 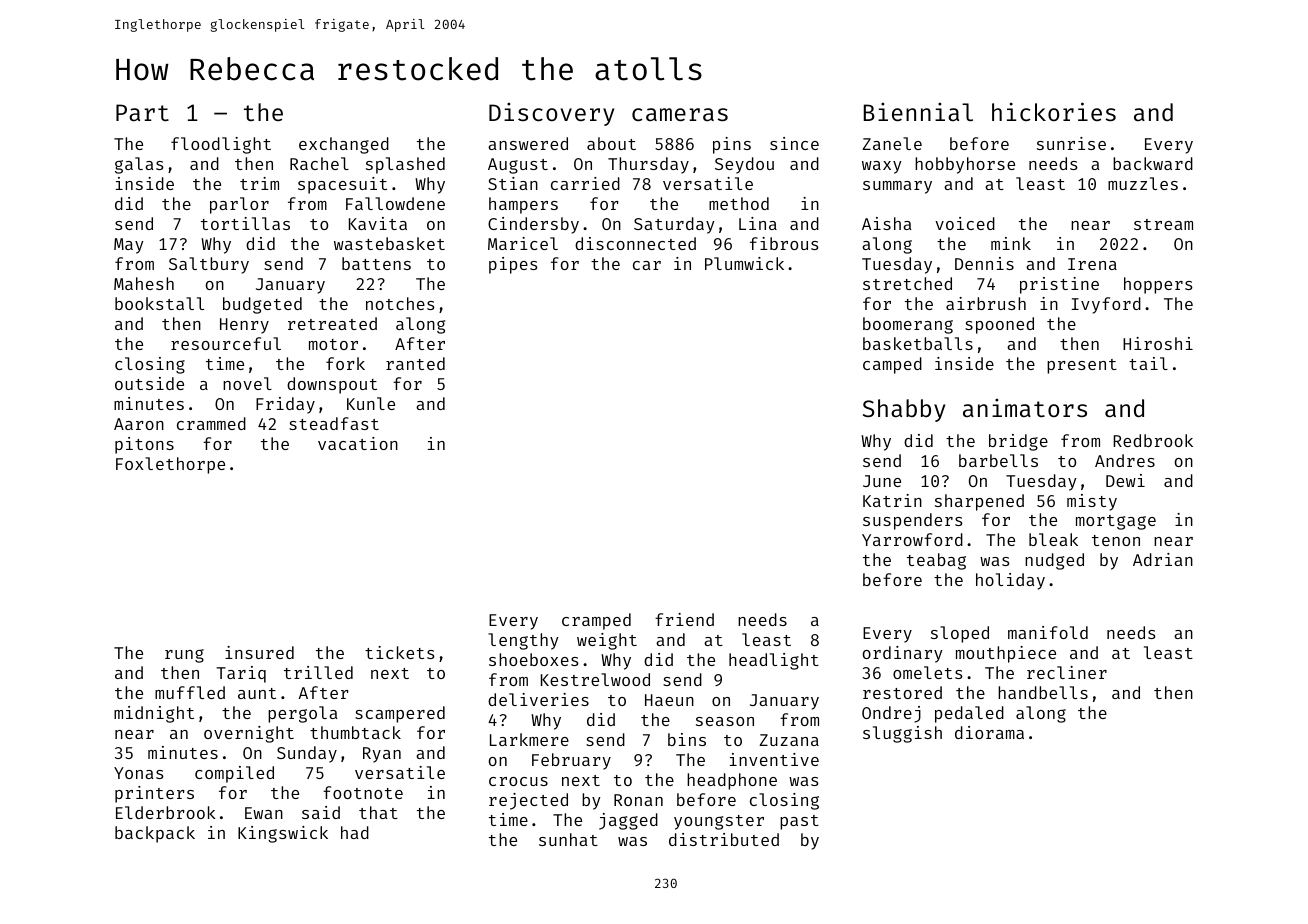 What do you see at coordinates (283, 834) in the screenshot?
I see `Kingswick` at bounding box center [283, 834].
